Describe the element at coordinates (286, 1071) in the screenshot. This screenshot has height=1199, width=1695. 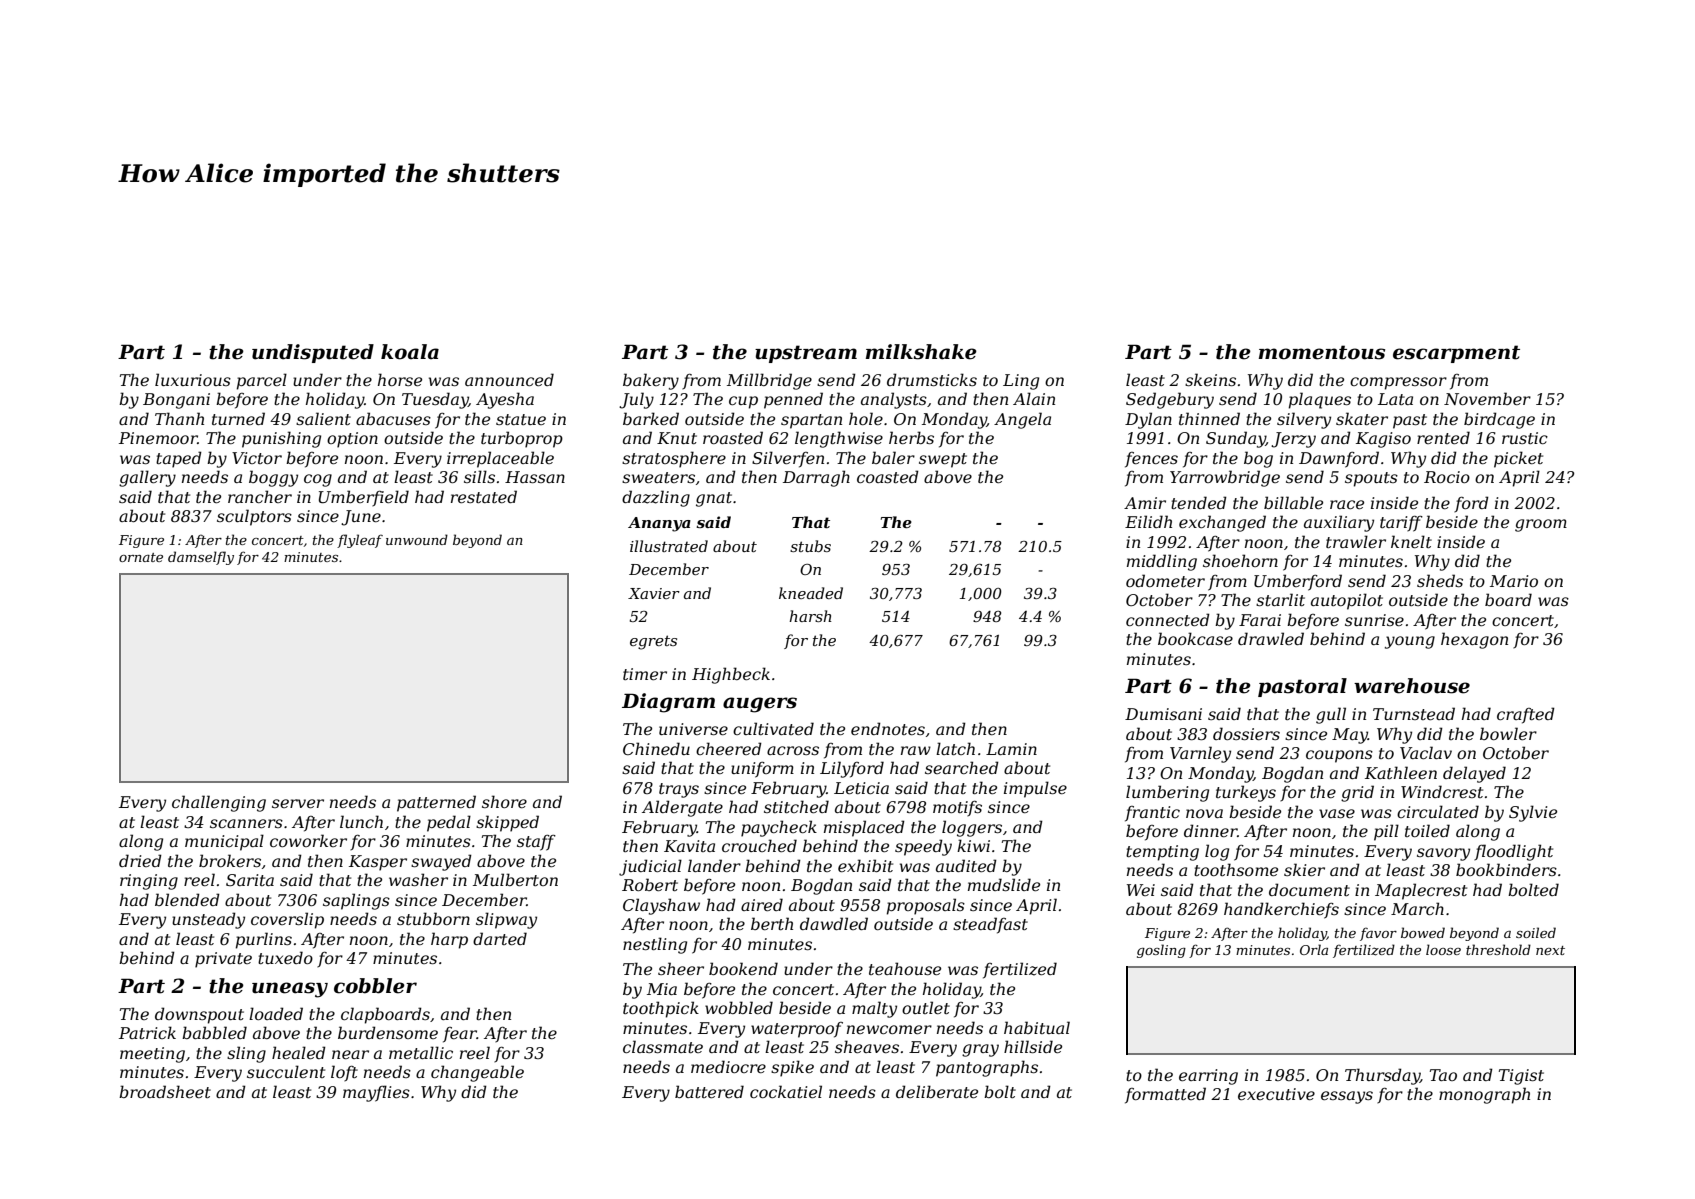
I see `succulent` at that location.
